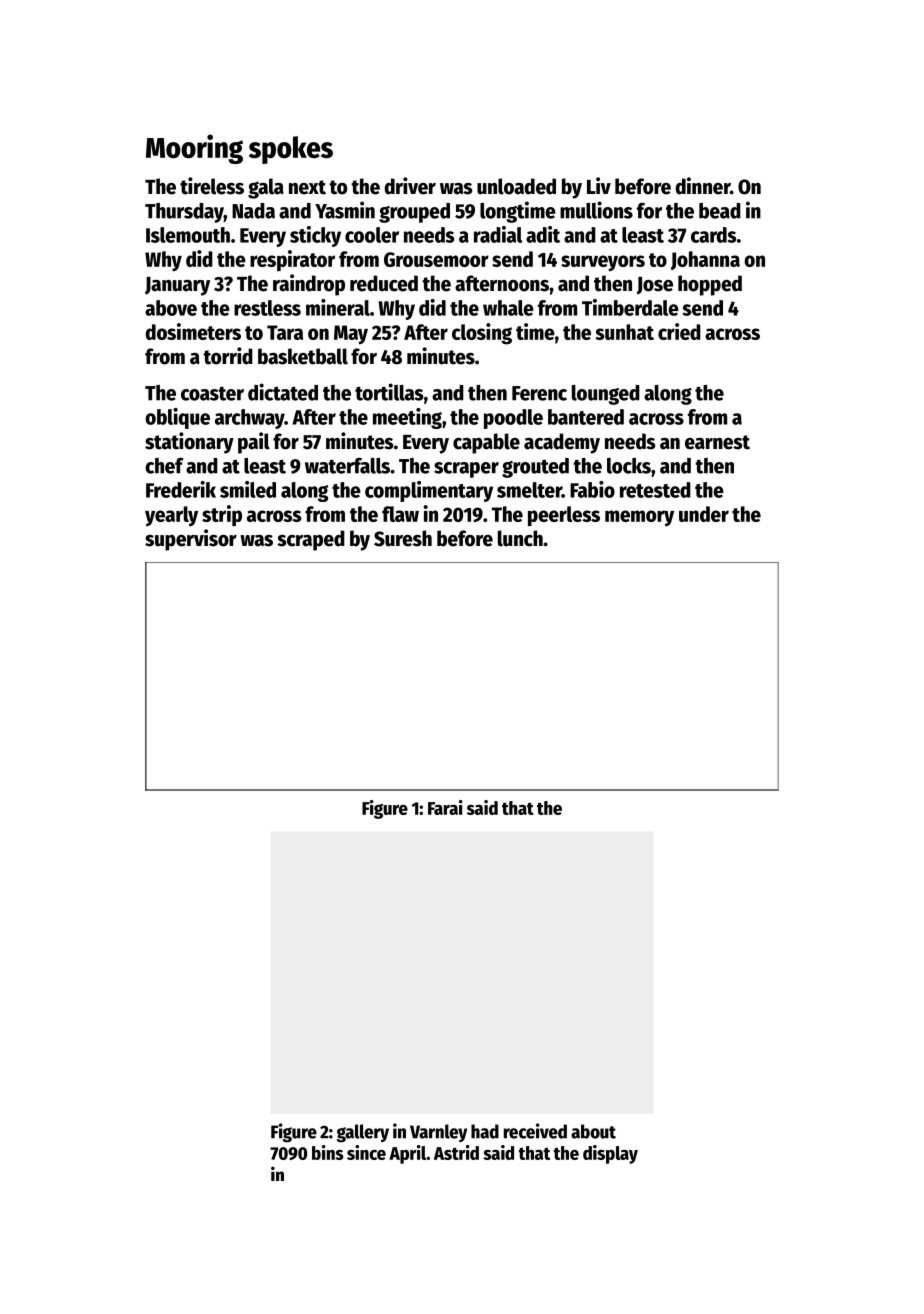  I want to click on display, so click(610, 1154).
